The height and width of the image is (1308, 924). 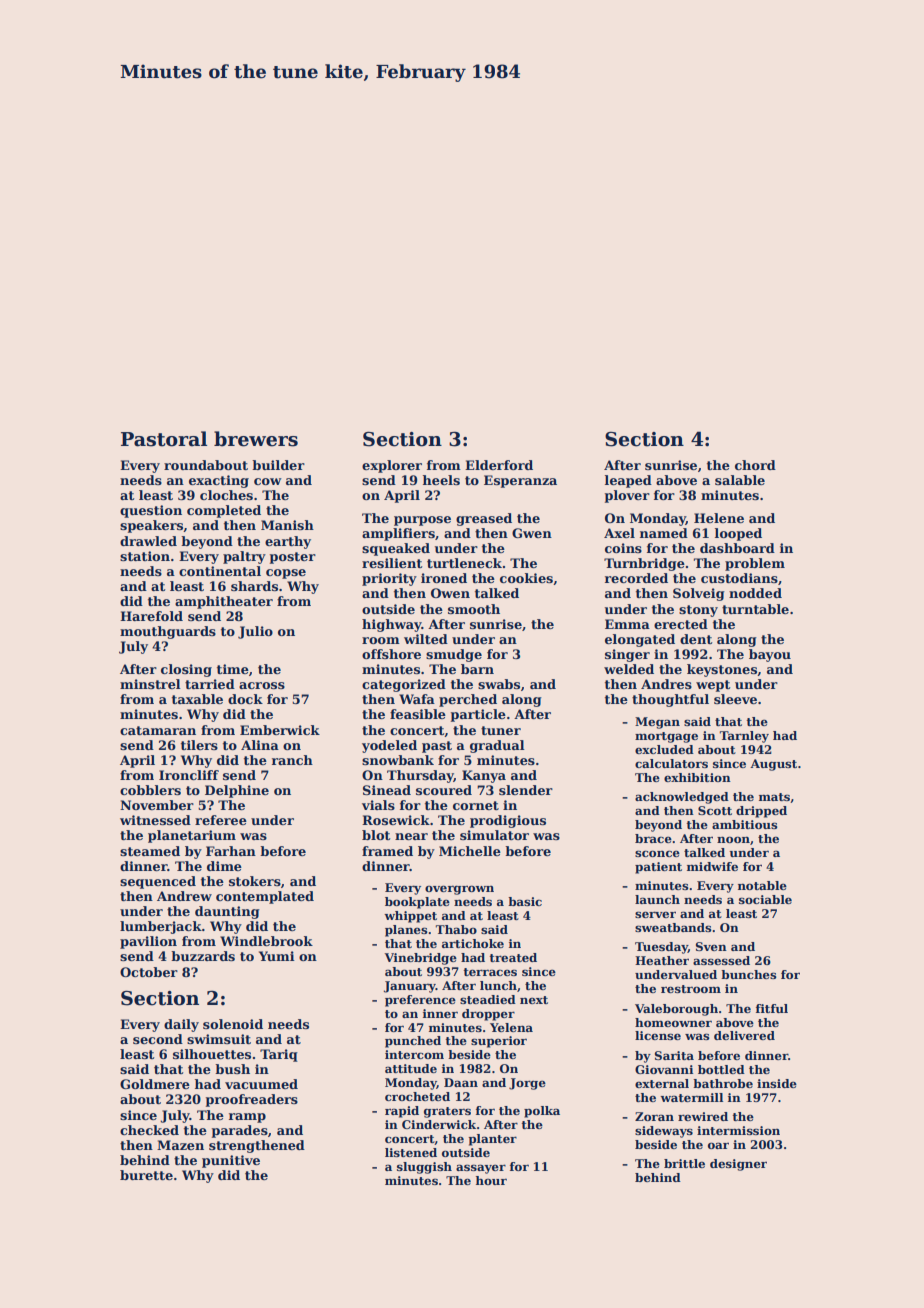 What do you see at coordinates (150, 851) in the image?
I see `steamed` at bounding box center [150, 851].
